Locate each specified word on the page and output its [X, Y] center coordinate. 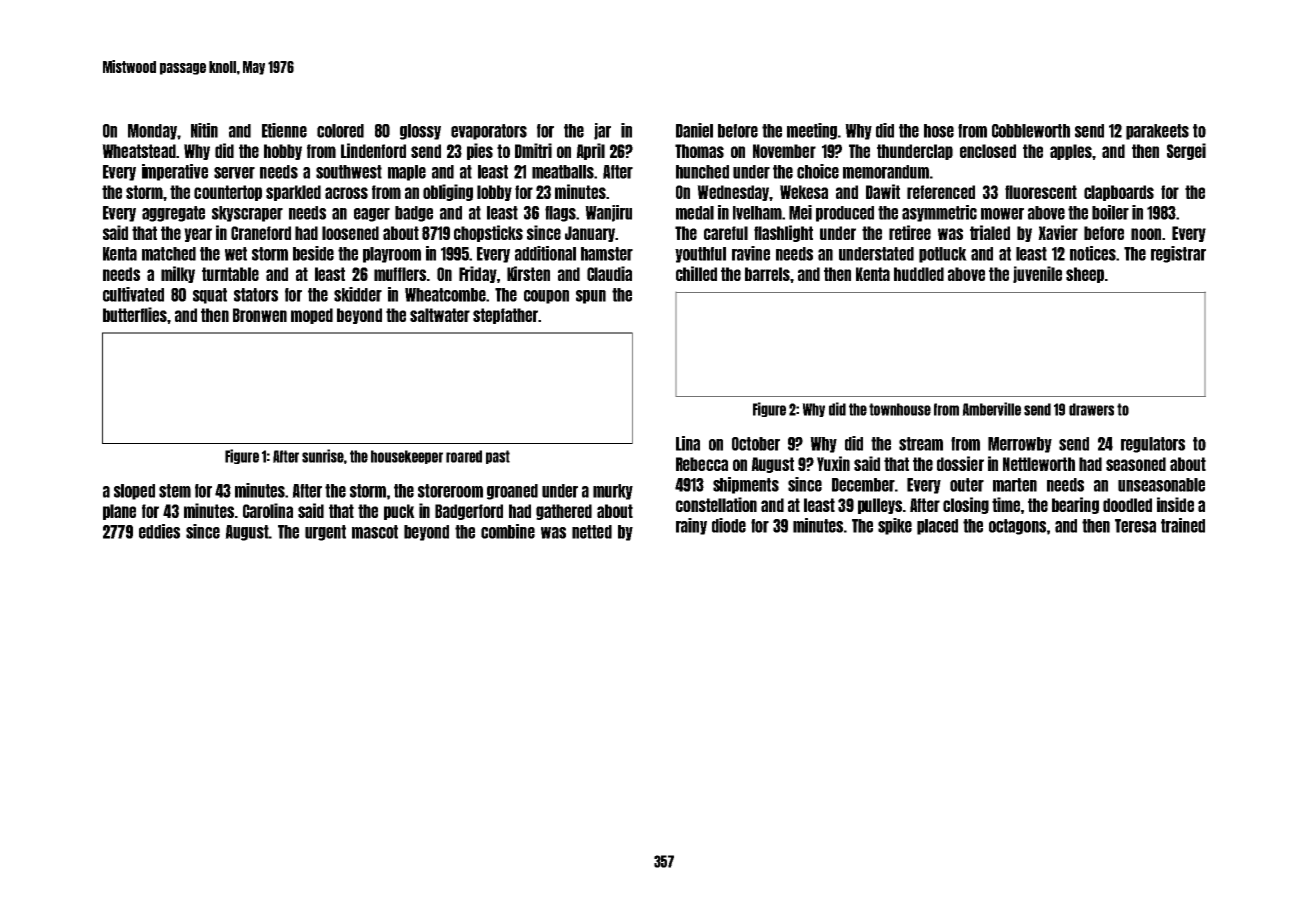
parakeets [1157, 132]
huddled [919, 274]
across [346, 193]
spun [591, 297]
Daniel [694, 130]
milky [178, 274]
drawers [1091, 409]
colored [340, 131]
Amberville [991, 409]
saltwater [440, 315]
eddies [159, 531]
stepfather [505, 316]
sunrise [323, 456]
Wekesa [804, 192]
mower [1002, 214]
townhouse [900, 409]
